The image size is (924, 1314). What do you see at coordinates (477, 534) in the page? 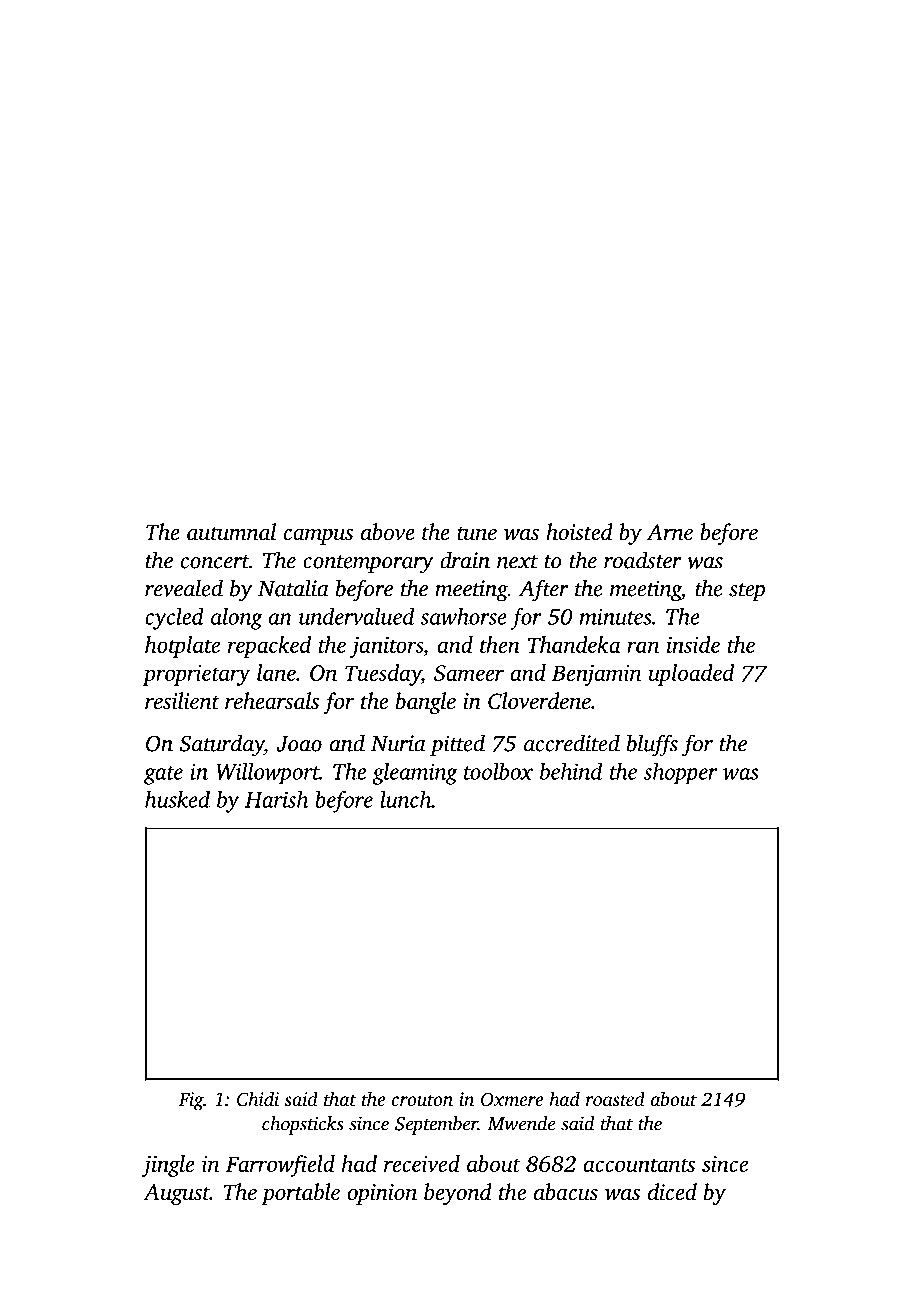
I see `tune` at bounding box center [477, 534].
